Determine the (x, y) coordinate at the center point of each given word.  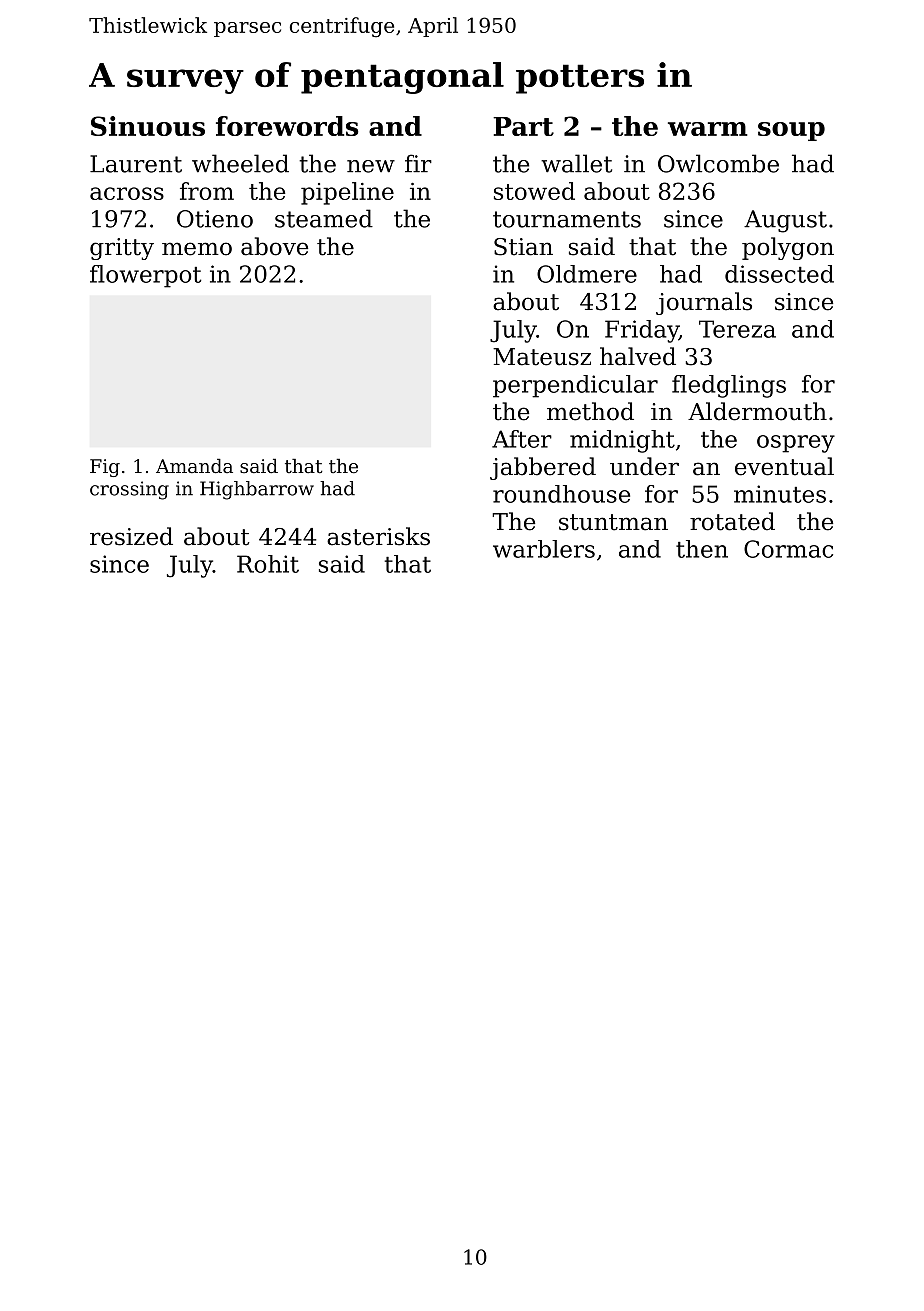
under (644, 466)
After (522, 439)
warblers (544, 549)
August (785, 221)
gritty (122, 249)
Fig (105, 468)
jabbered (543, 468)
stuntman (613, 522)
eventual (784, 466)
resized (131, 536)
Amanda (194, 466)
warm (707, 129)
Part (523, 126)
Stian (523, 247)
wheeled (240, 163)
